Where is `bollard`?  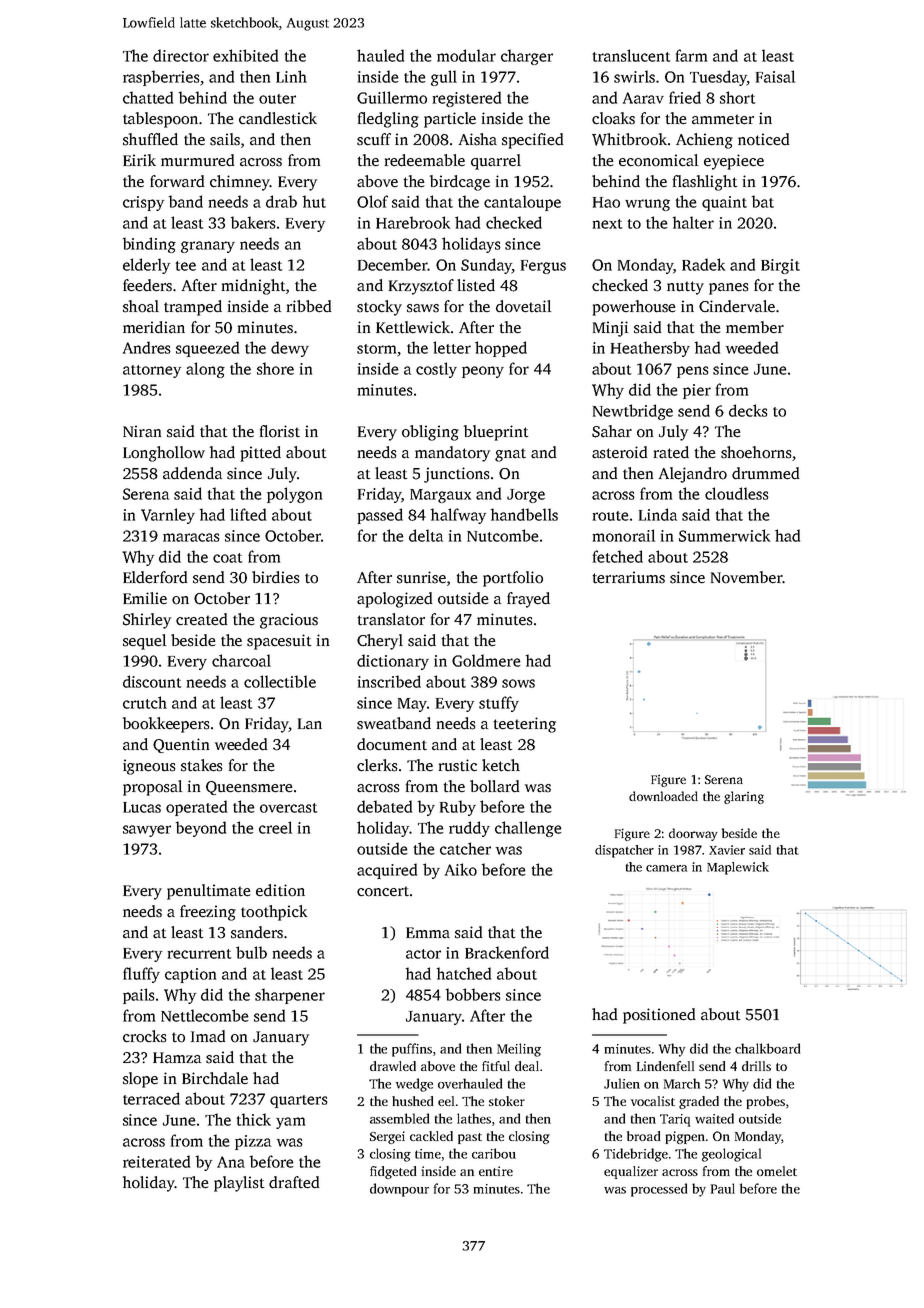 bollard is located at coordinates (494, 786).
